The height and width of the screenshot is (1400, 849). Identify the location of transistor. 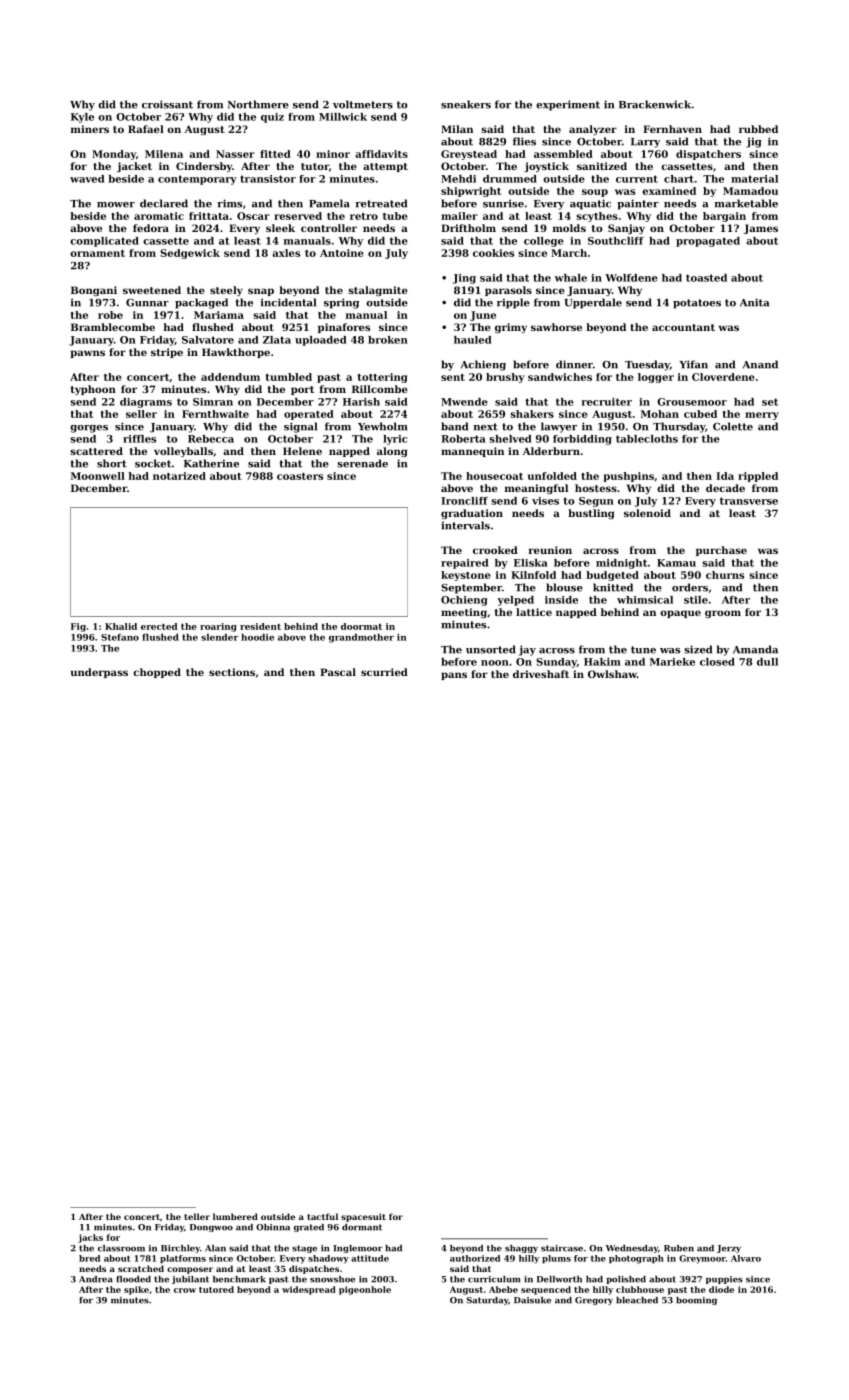
(268, 179).
